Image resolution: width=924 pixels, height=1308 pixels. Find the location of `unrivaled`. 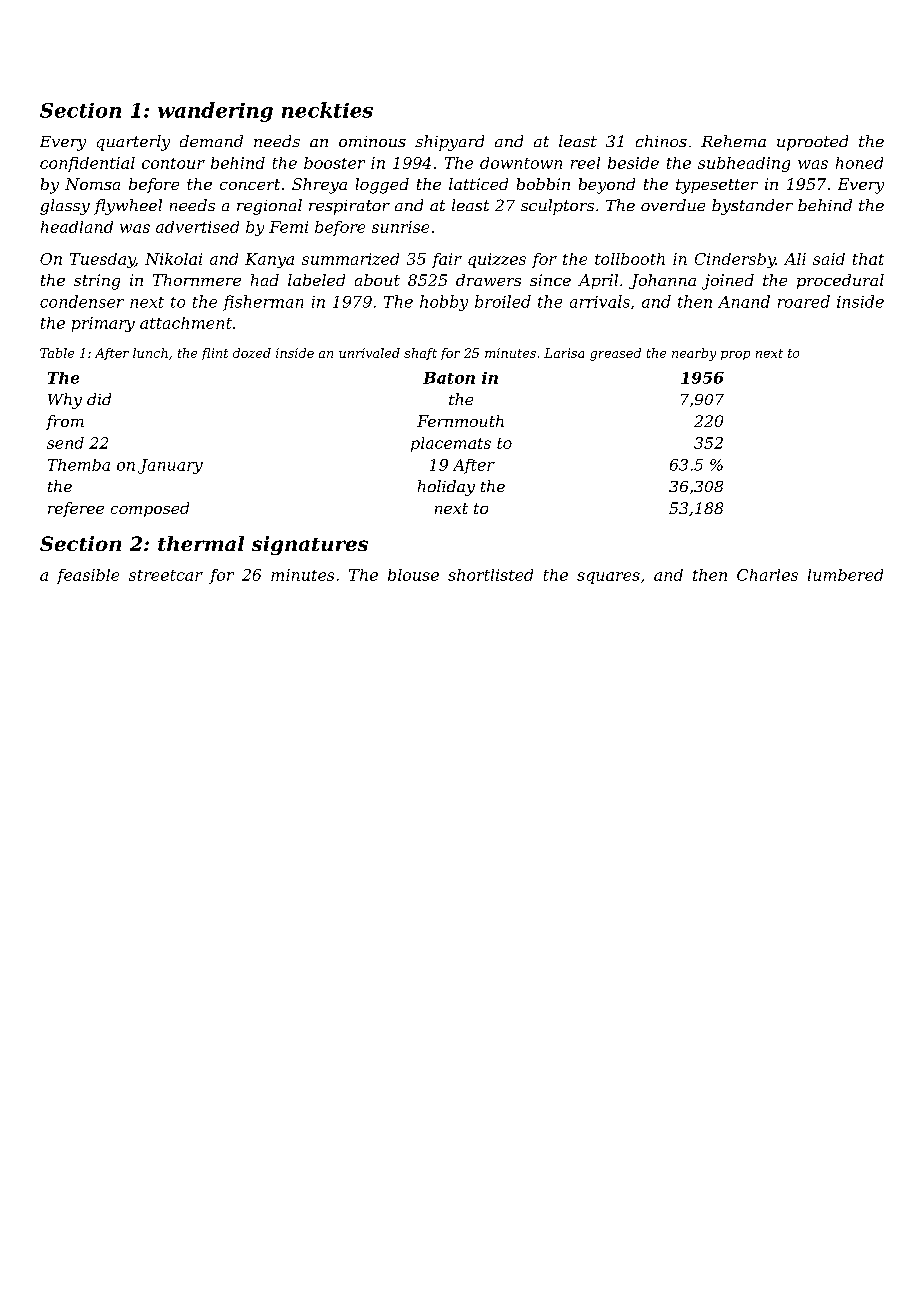

unrivaled is located at coordinates (369, 353).
